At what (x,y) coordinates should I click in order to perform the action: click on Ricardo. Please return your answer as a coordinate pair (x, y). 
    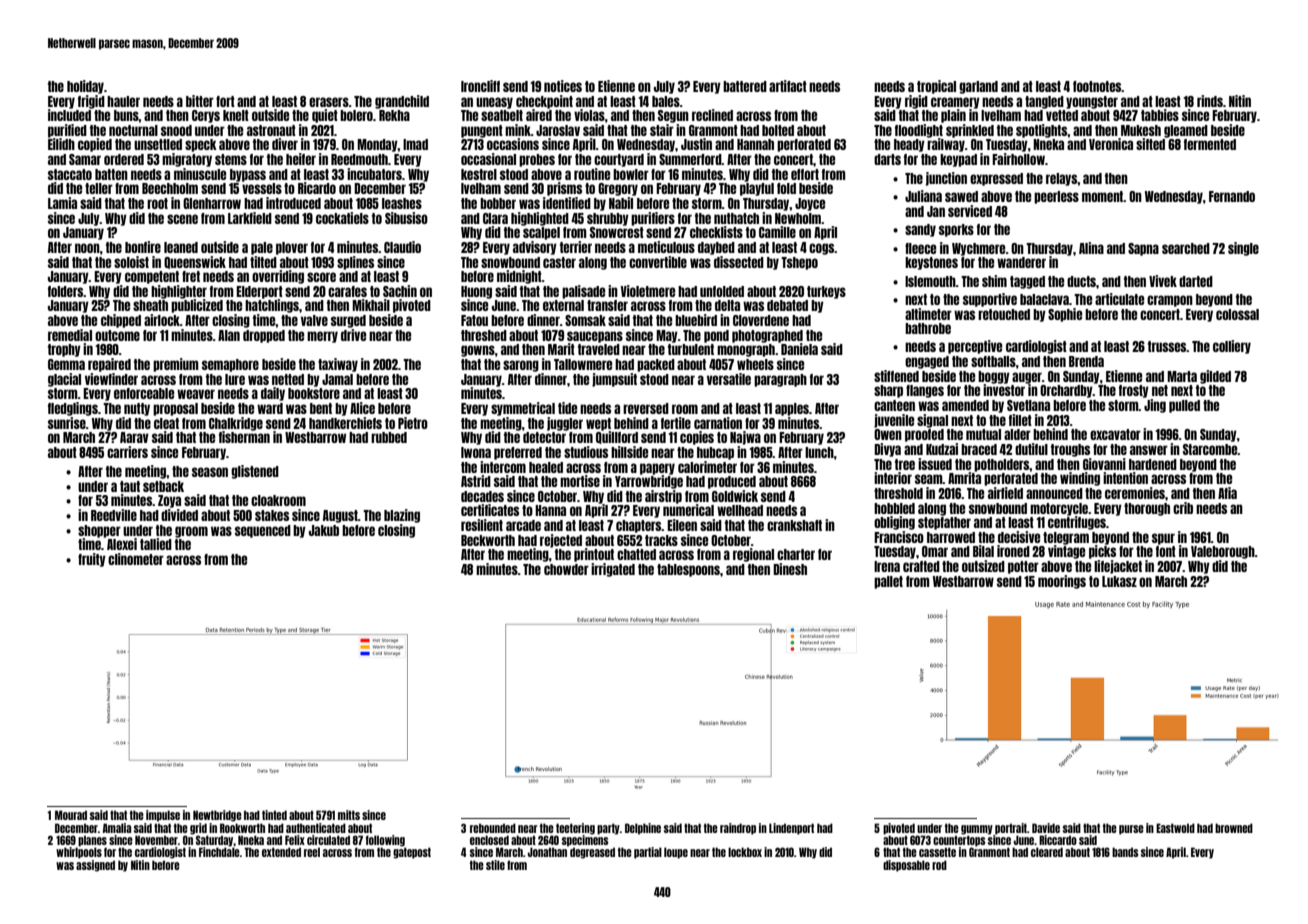
    Looking at the image, I should click on (317, 188).
